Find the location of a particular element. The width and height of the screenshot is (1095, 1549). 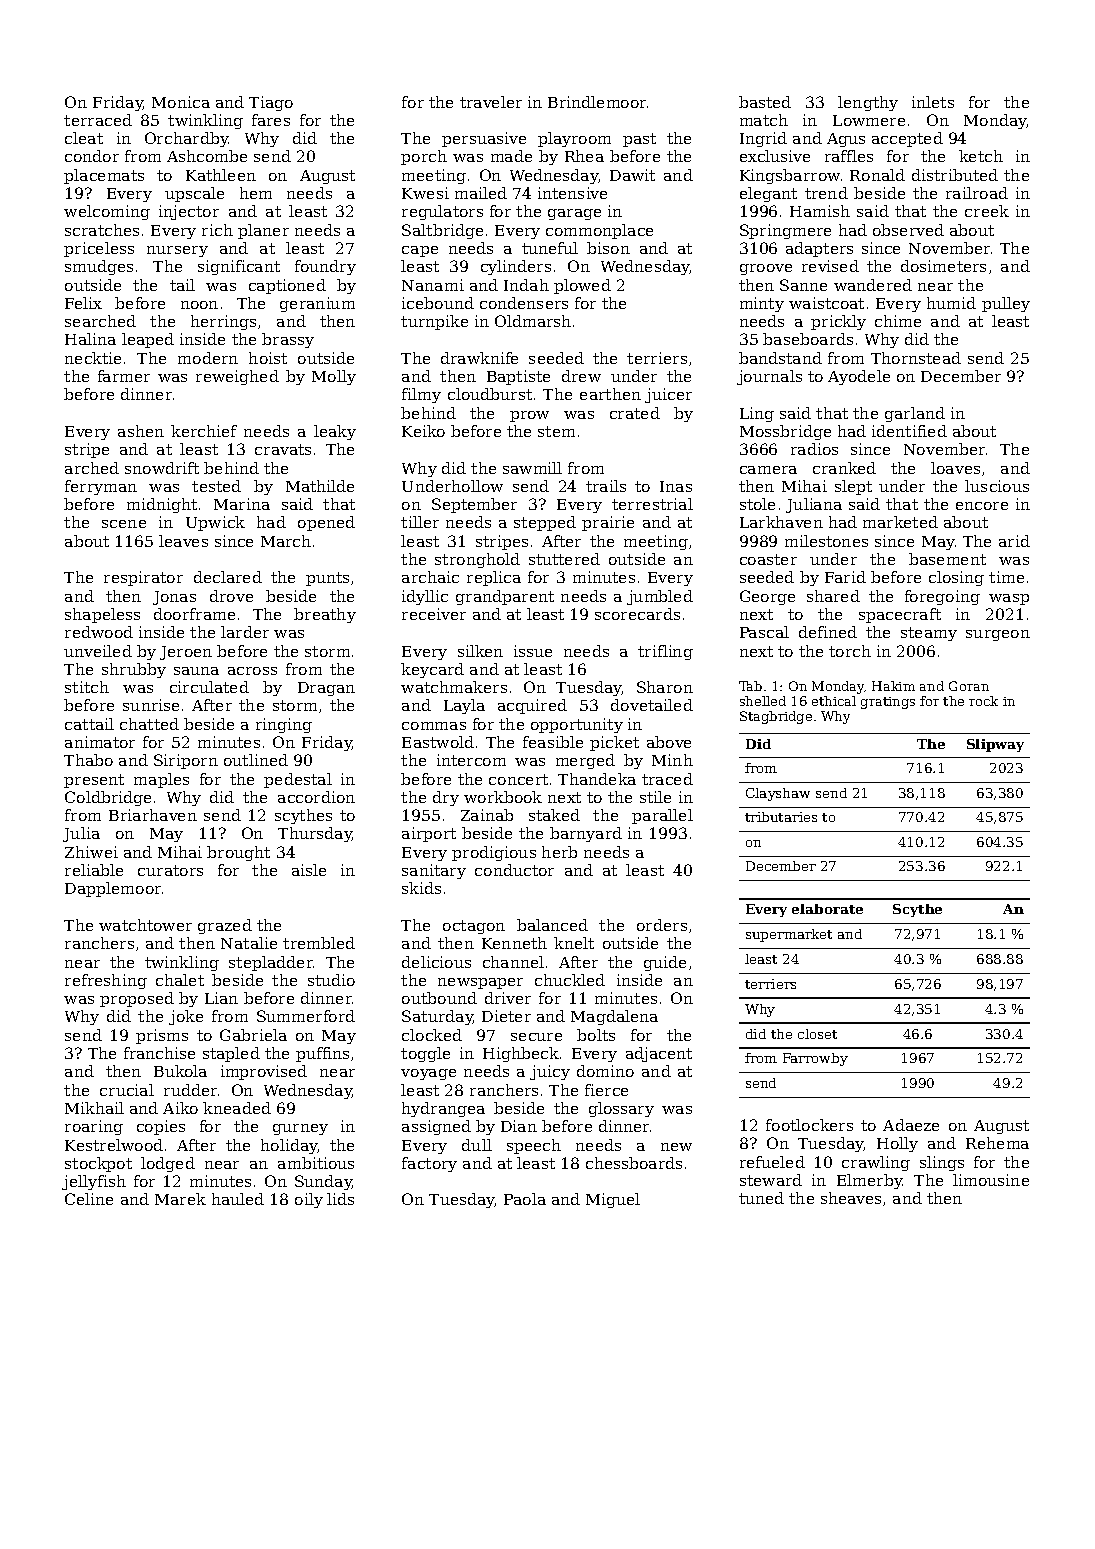

condor is located at coordinates (92, 156).
